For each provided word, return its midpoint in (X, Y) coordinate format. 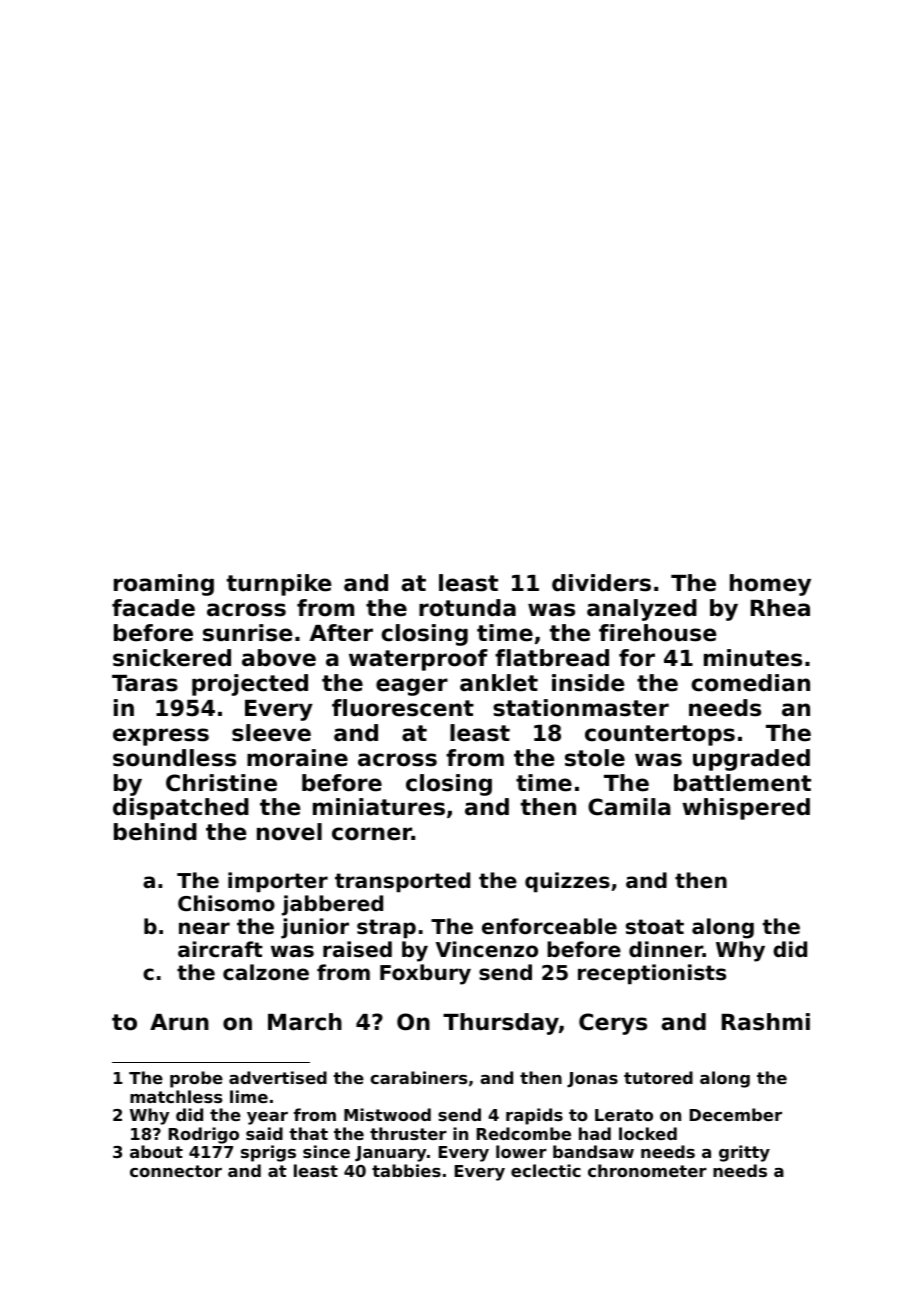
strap (386, 929)
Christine (221, 783)
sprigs (268, 1153)
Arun (179, 1022)
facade (153, 608)
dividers (601, 583)
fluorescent (403, 708)
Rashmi (766, 1022)
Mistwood (387, 1114)
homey (770, 585)
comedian (751, 683)
